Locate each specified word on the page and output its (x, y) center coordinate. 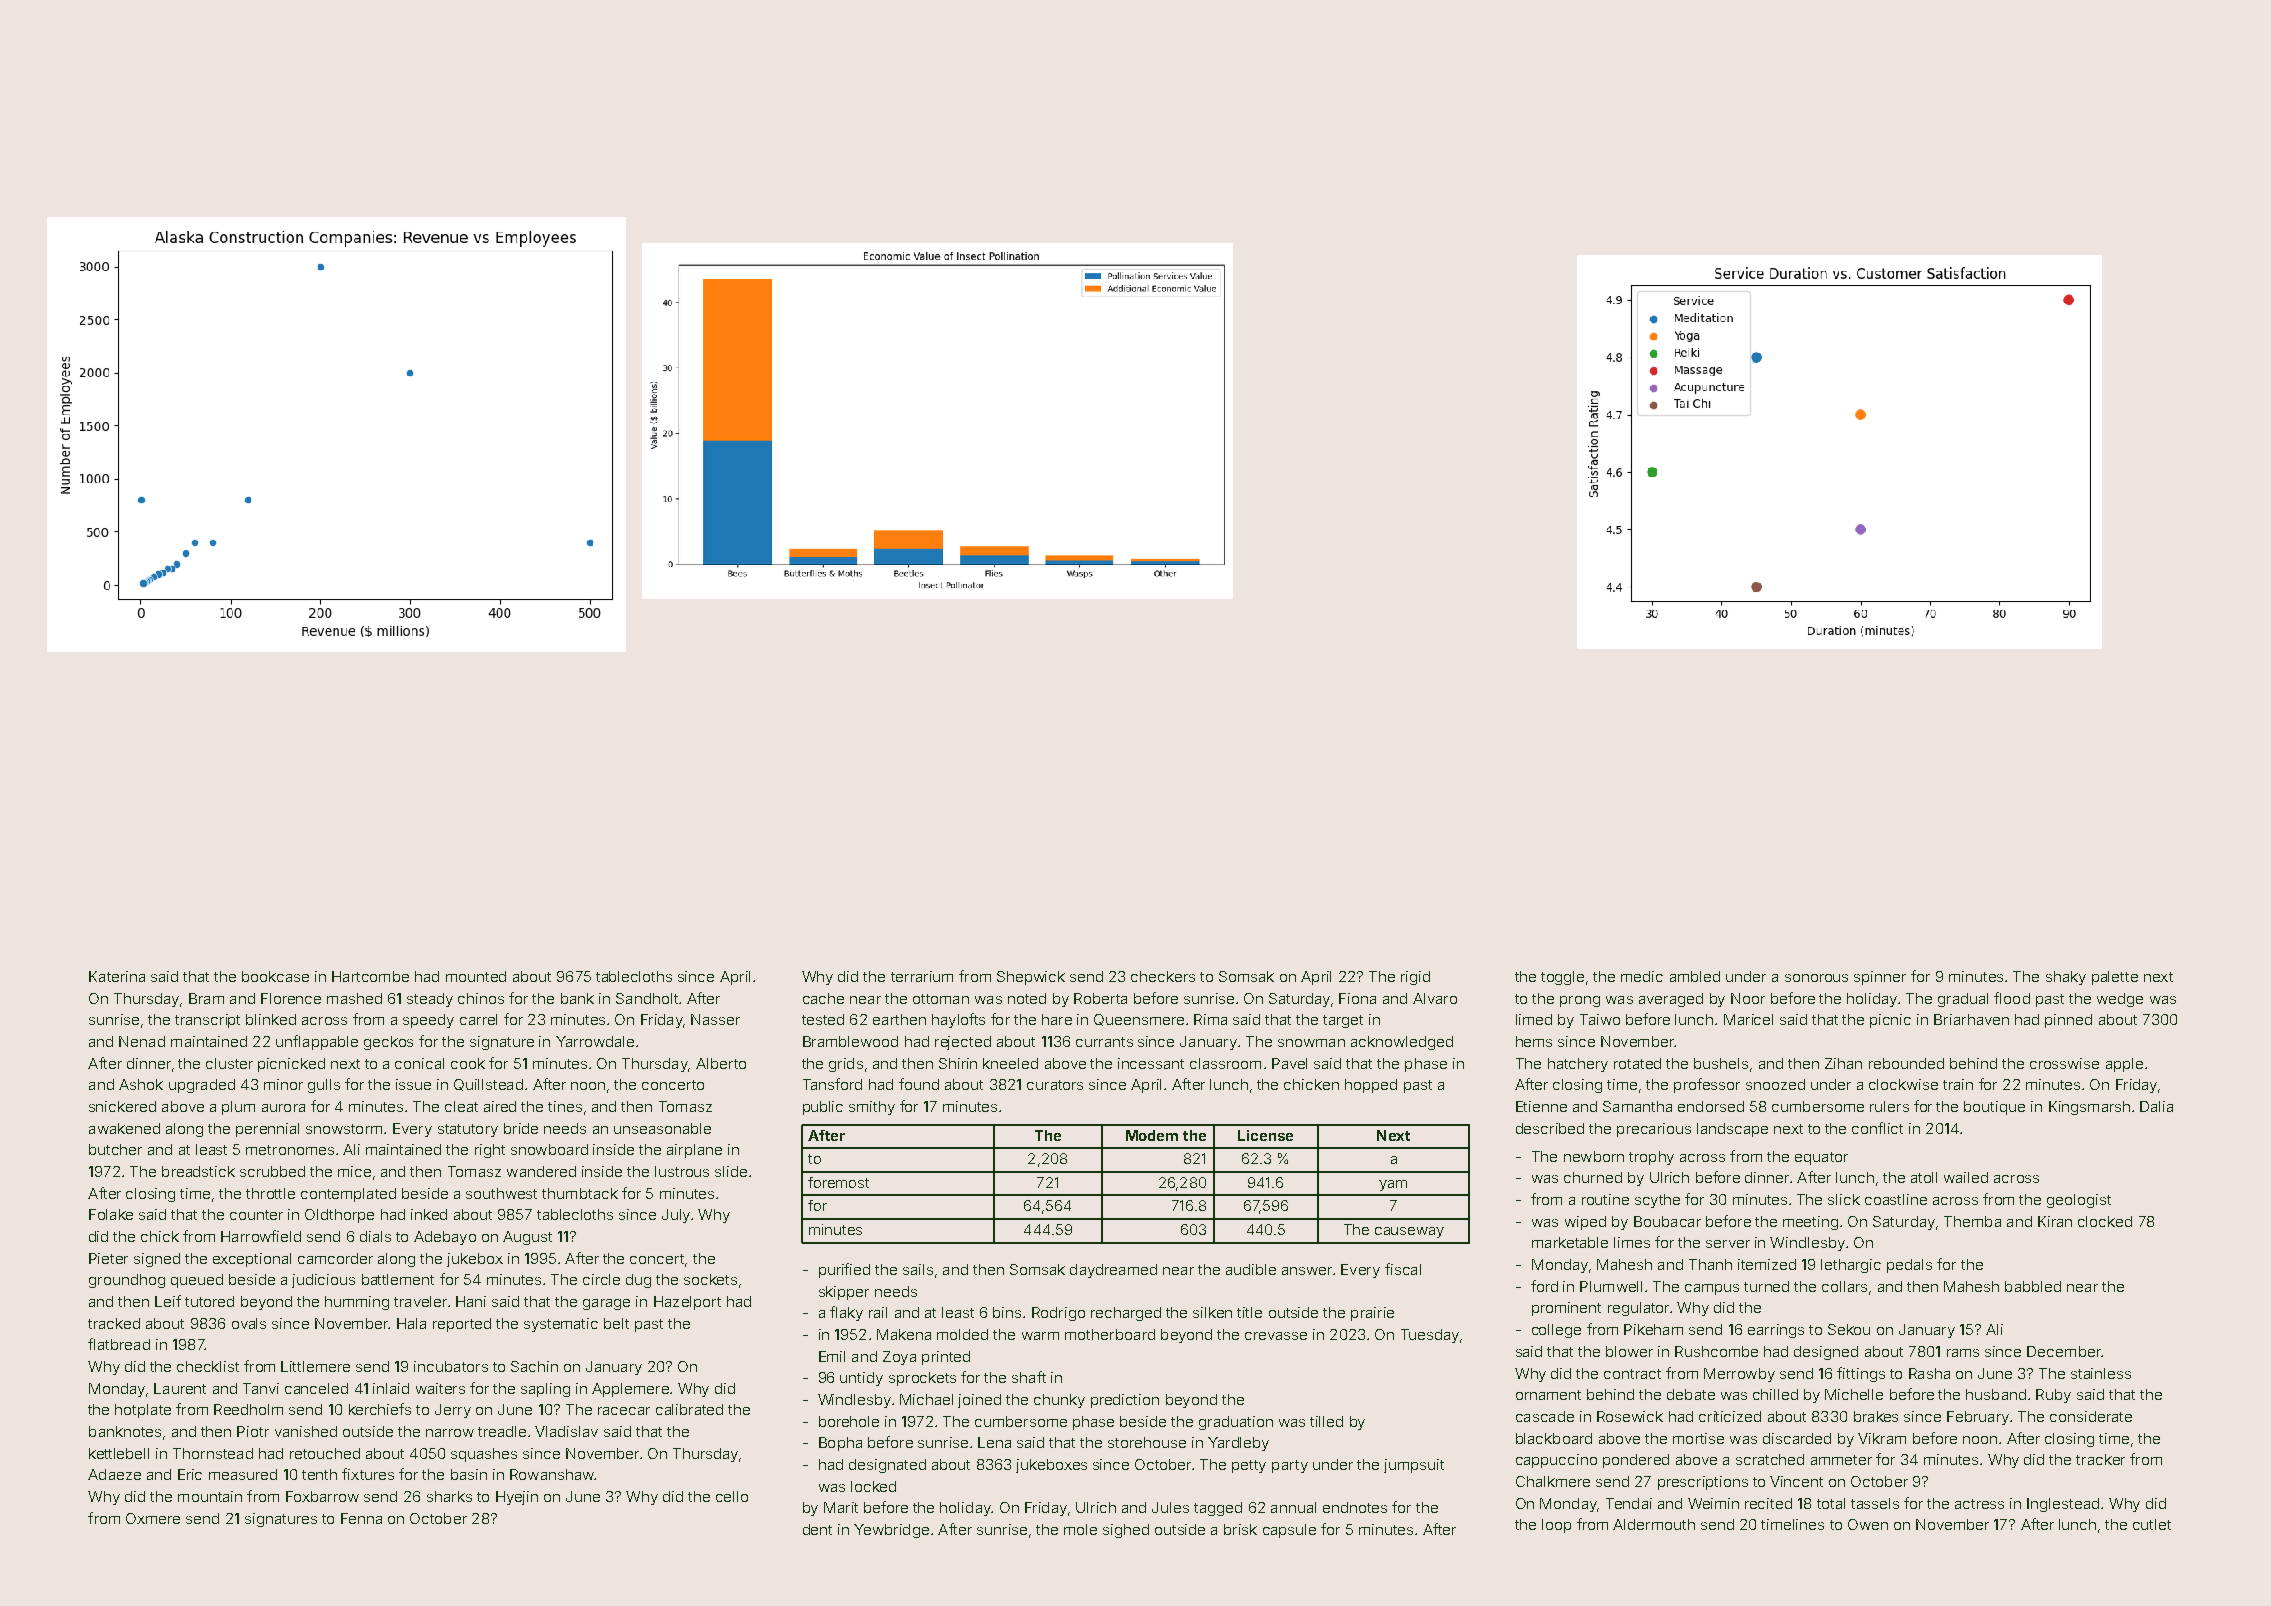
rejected (963, 1043)
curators (1055, 1085)
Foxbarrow (322, 1496)
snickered (122, 1106)
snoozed (1775, 1084)
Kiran (2055, 1221)
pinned (2068, 1021)
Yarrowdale (595, 1041)
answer (1307, 1271)
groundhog (127, 1281)
